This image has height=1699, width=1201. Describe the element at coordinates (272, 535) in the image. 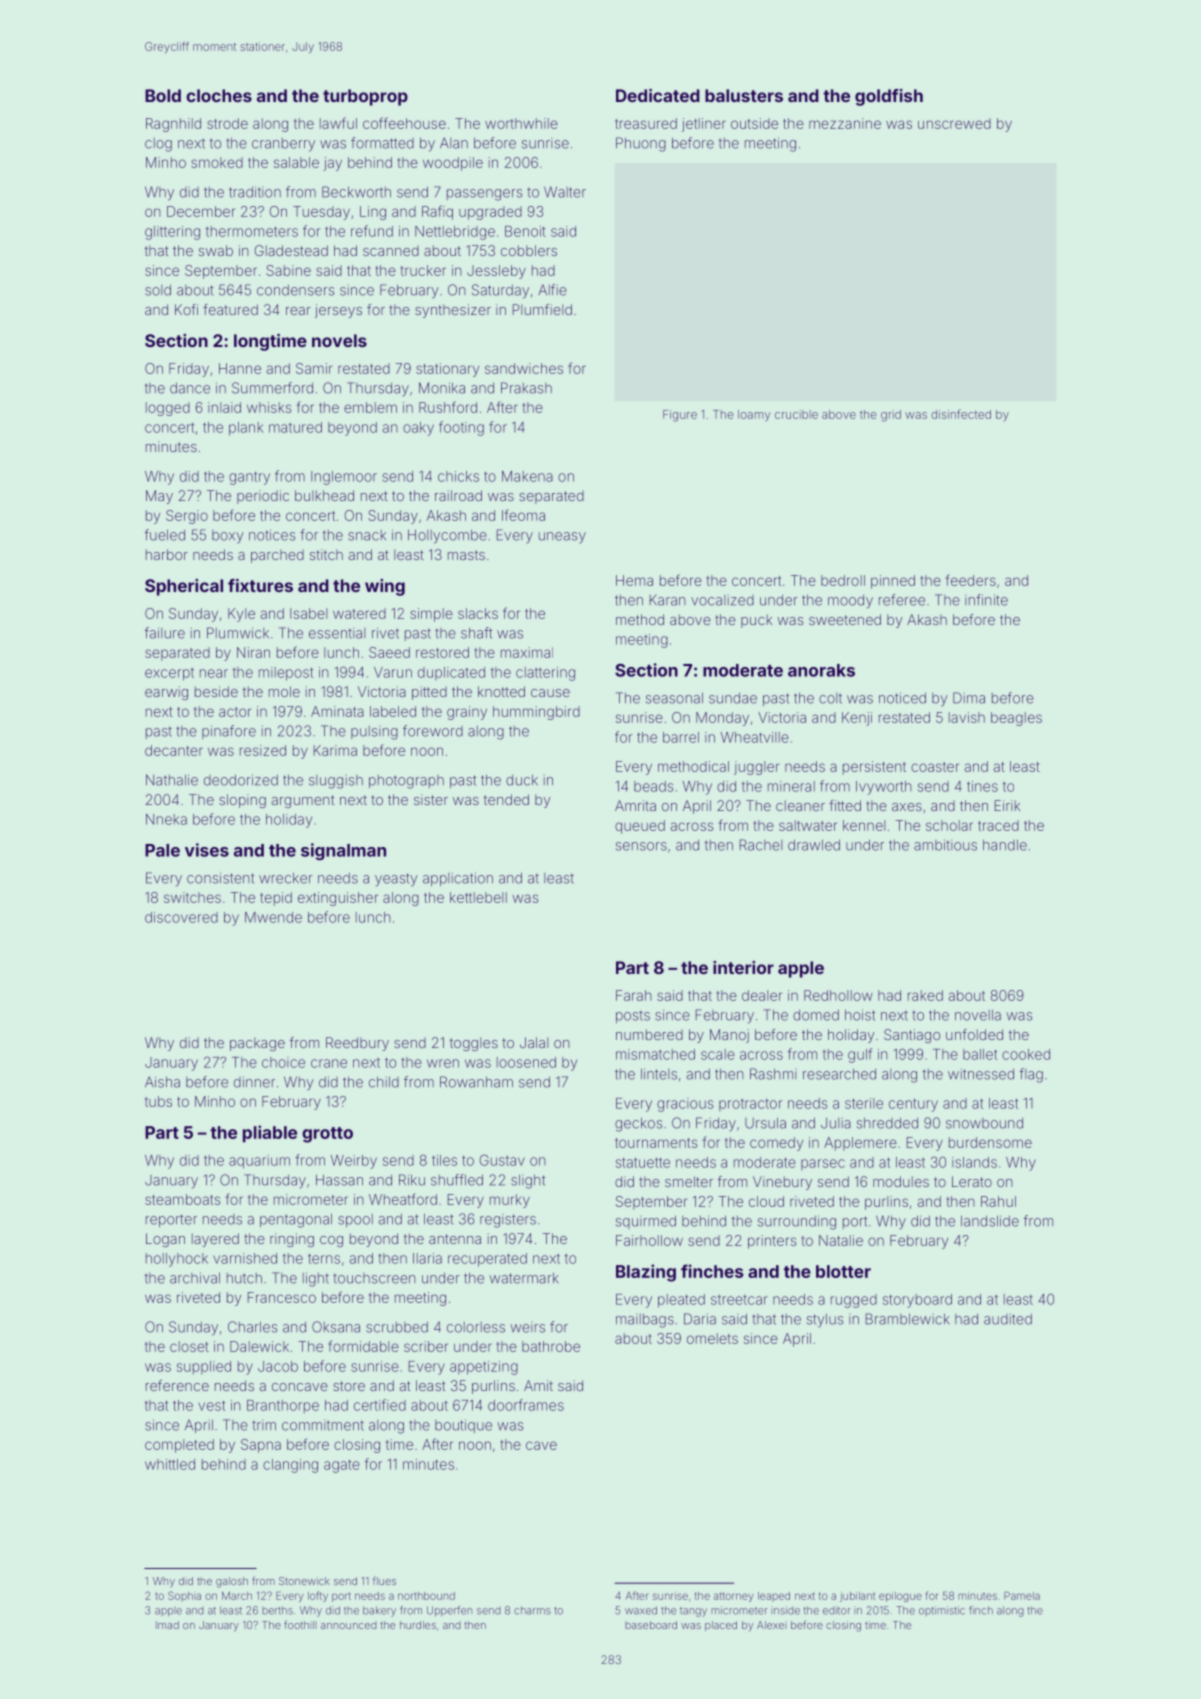

I see `notices` at that location.
